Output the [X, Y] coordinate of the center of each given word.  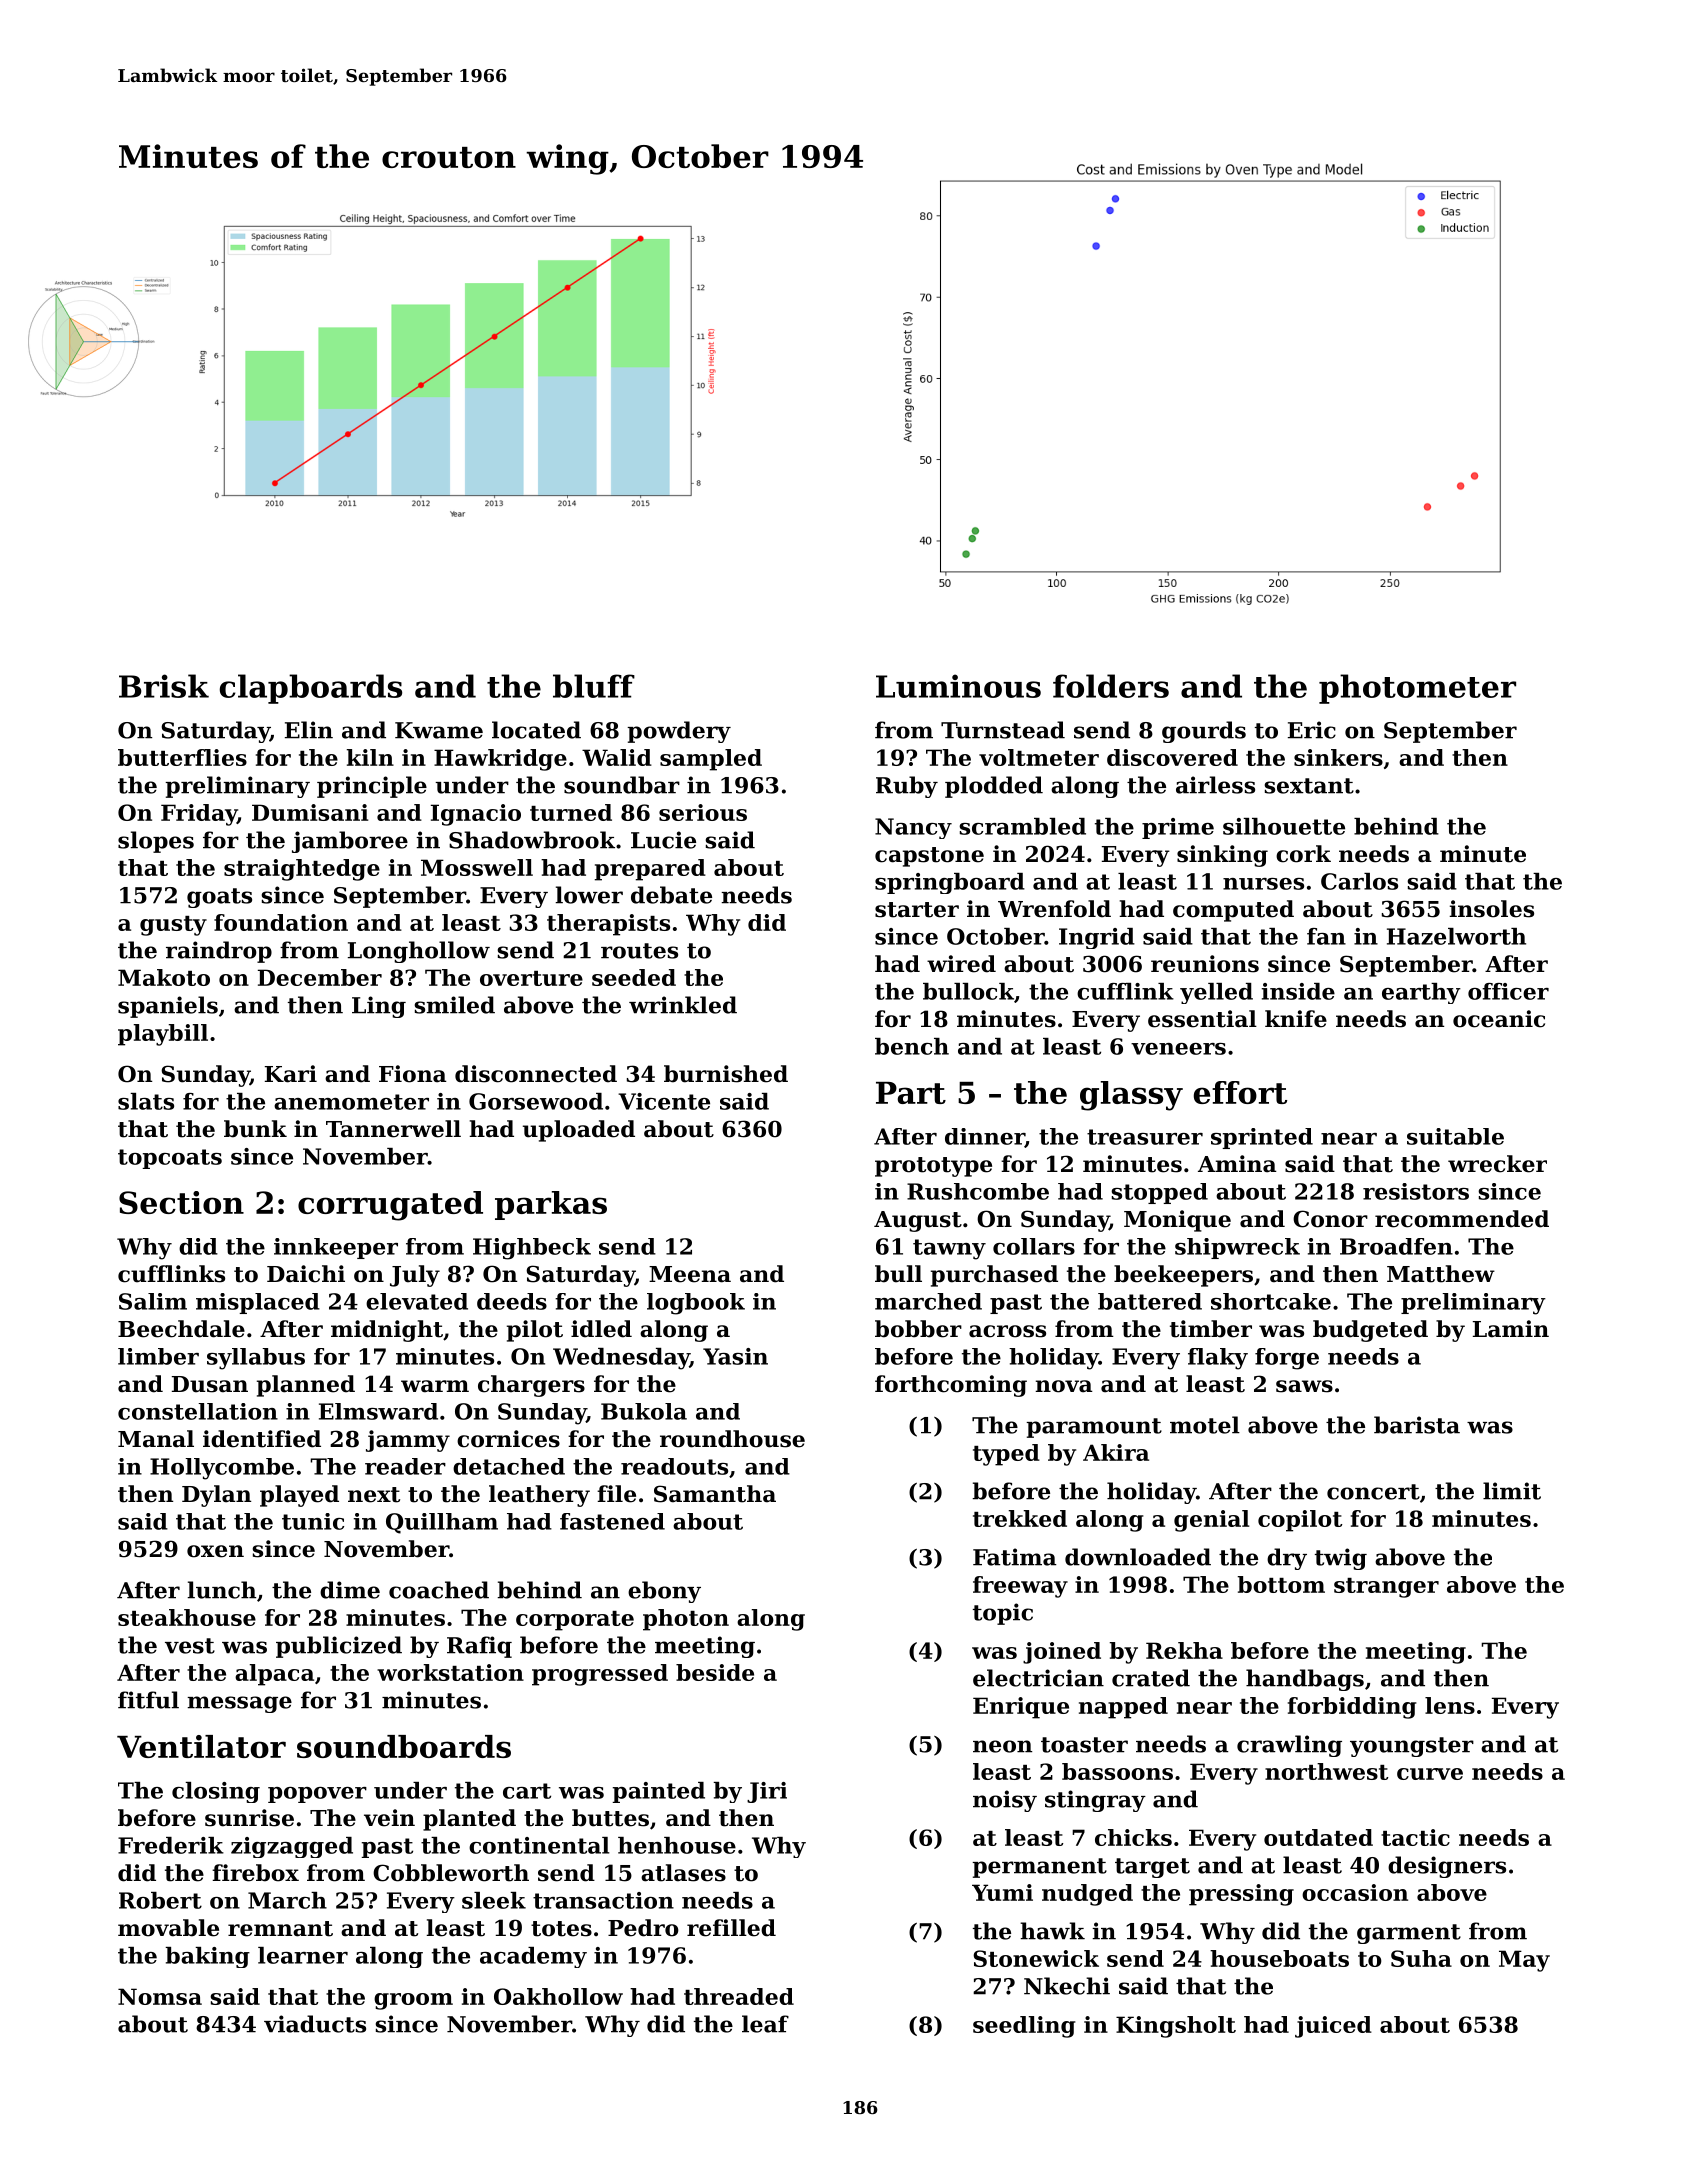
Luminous [958, 686]
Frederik [171, 1845]
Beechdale [181, 1329]
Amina [1237, 1164]
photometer [1417, 689]
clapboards [311, 689]
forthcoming [951, 1386]
